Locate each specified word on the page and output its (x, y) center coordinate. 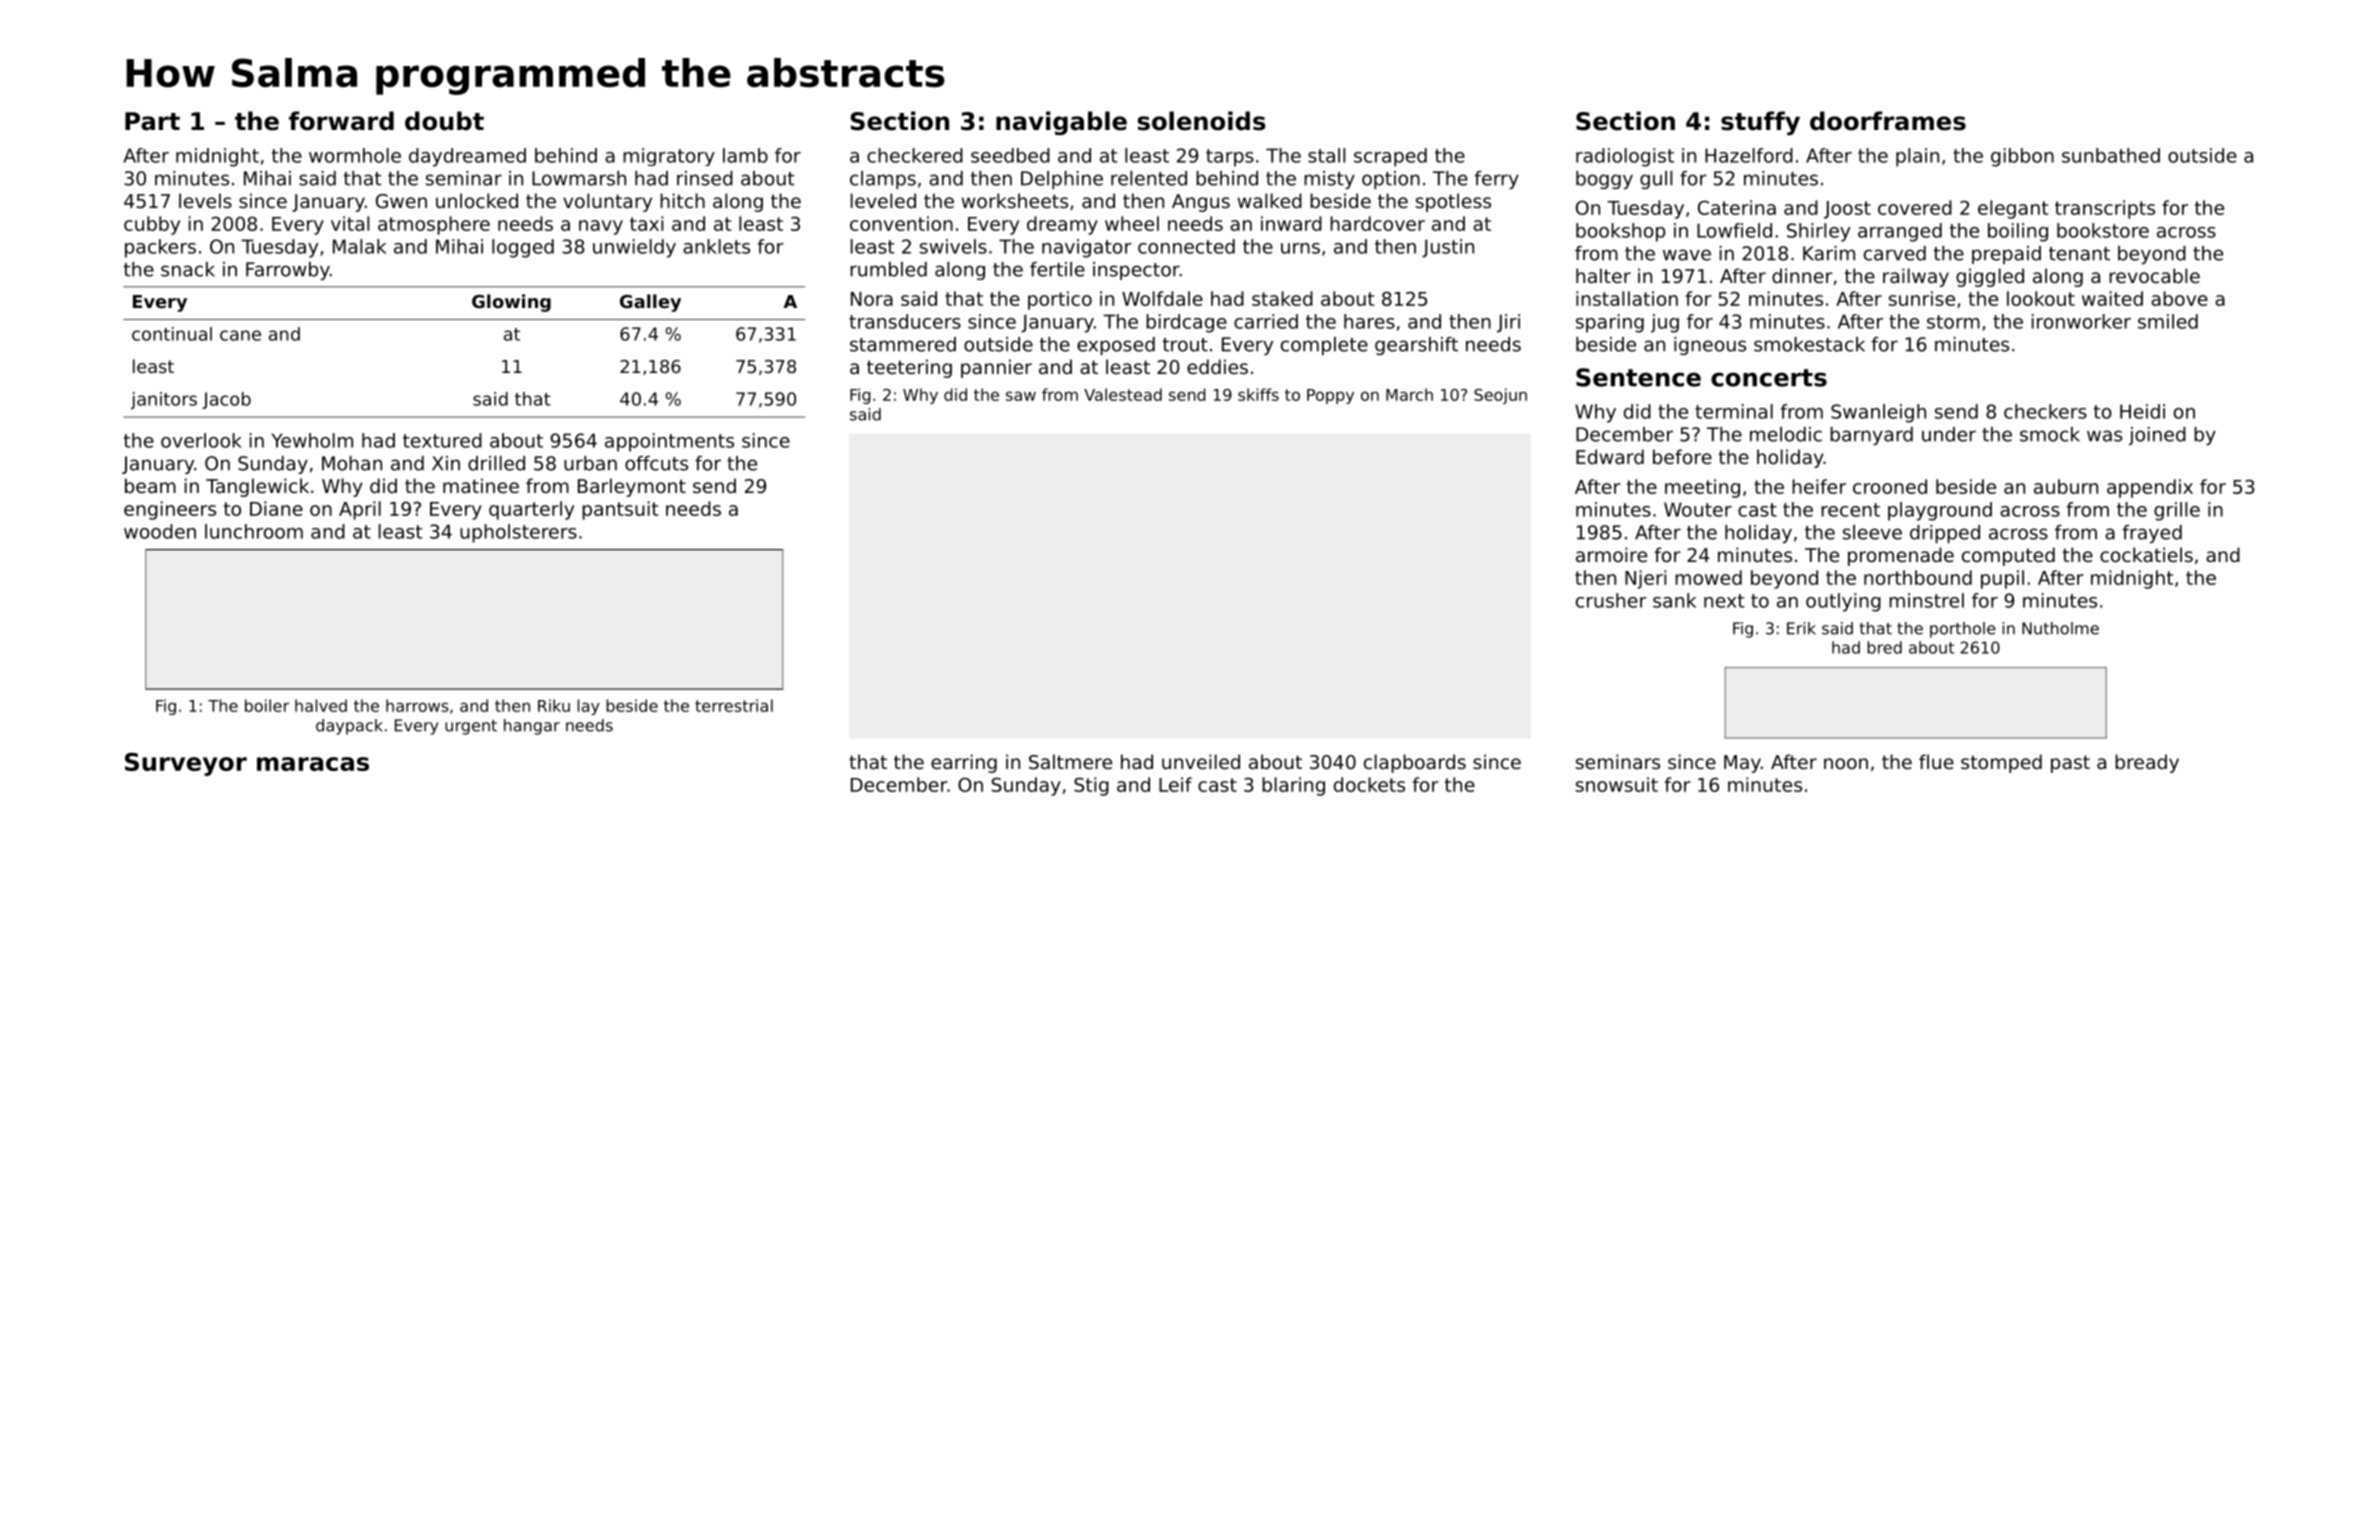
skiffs (1258, 394)
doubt (444, 121)
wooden (160, 531)
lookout (2041, 298)
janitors (164, 400)
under (1949, 434)
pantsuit (620, 510)
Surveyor (186, 764)
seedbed (1010, 155)
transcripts (2105, 209)
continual (172, 334)
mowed (1708, 577)
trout (1185, 345)
